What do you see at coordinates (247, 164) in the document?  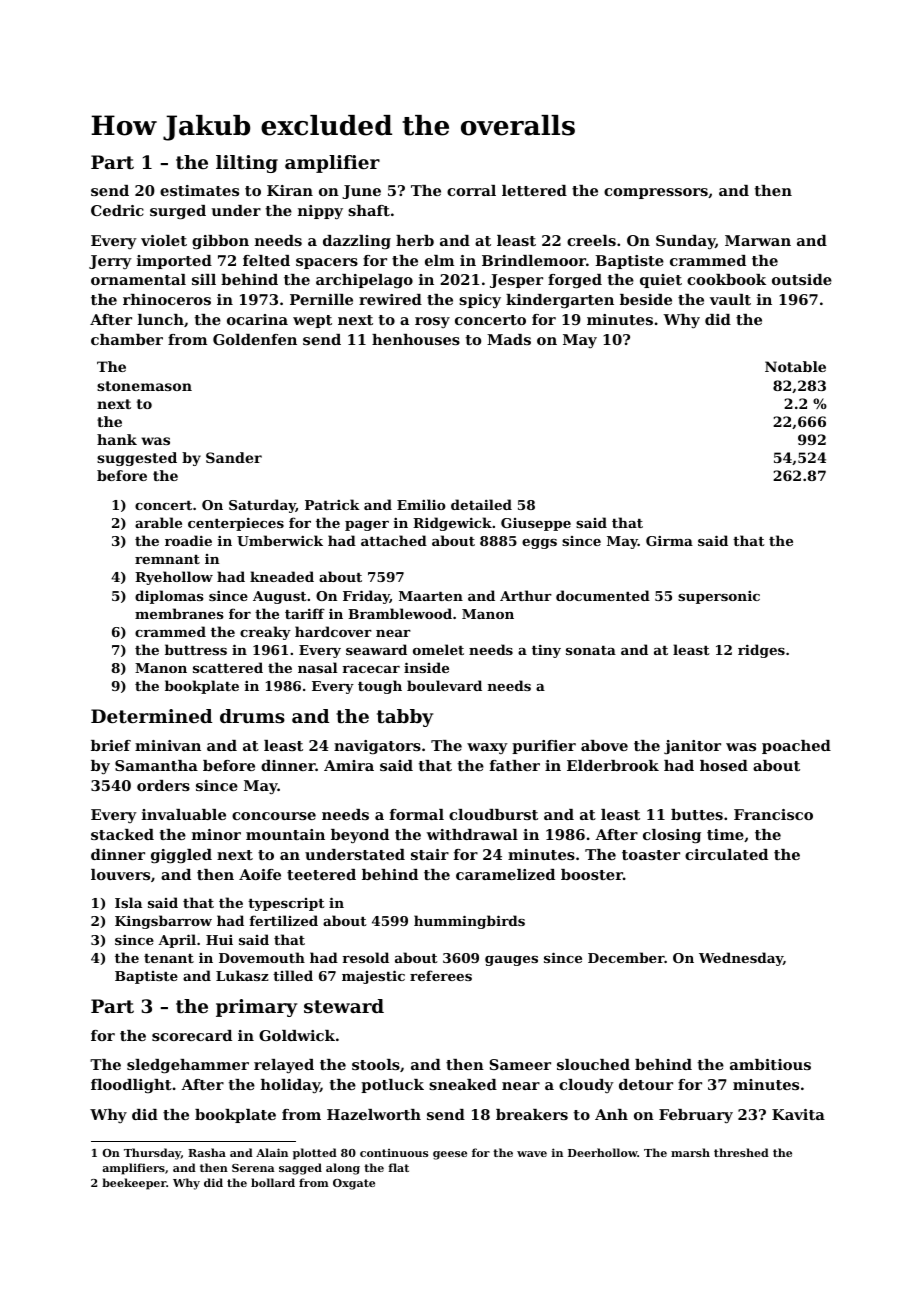 I see `lilting` at bounding box center [247, 164].
